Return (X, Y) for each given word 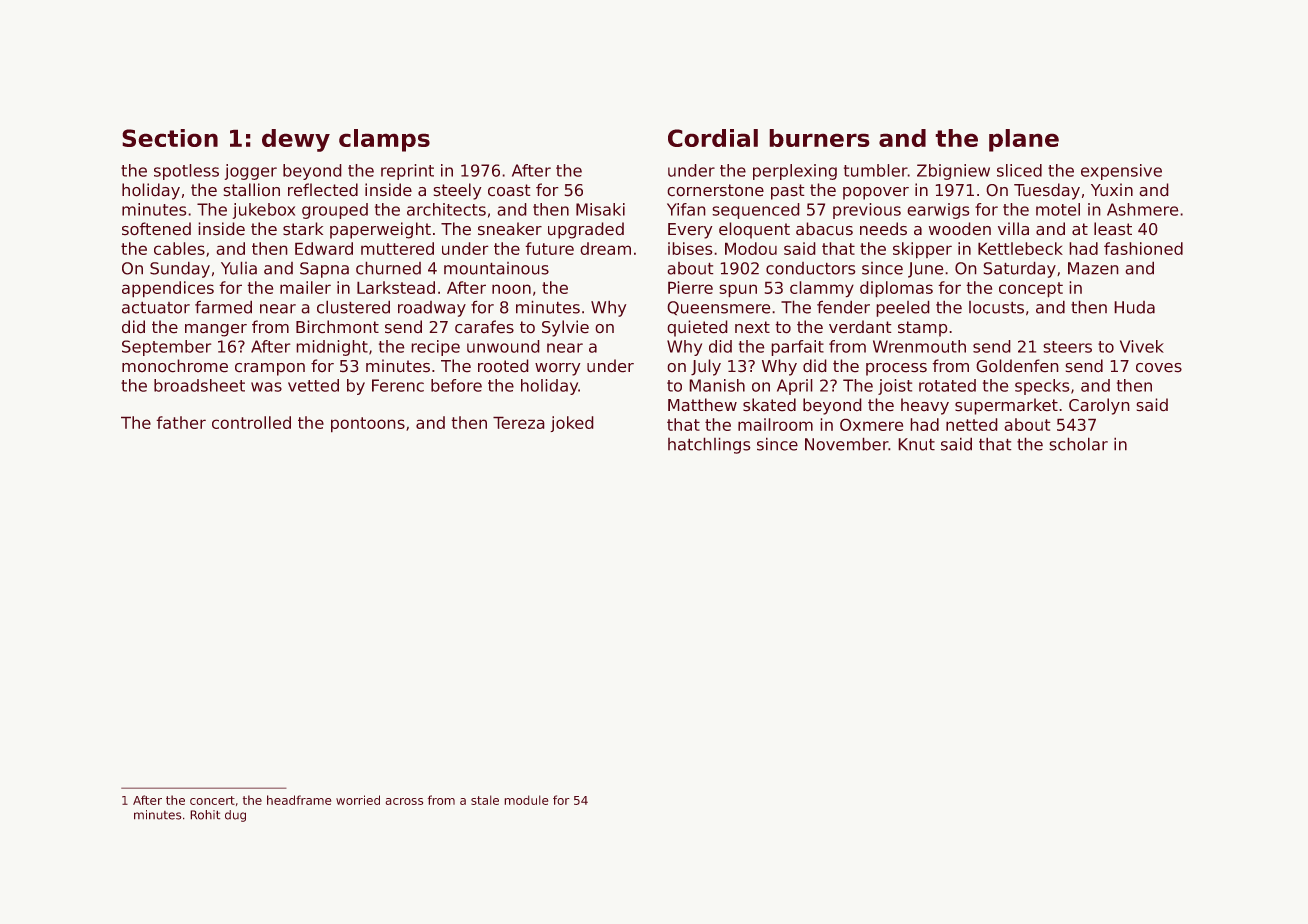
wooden (960, 229)
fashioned (1143, 248)
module (526, 800)
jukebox (263, 211)
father (181, 422)
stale (485, 800)
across (404, 801)
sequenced (756, 211)
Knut (916, 444)
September (167, 348)
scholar (1078, 444)
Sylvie (565, 328)
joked (572, 424)
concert (212, 800)
